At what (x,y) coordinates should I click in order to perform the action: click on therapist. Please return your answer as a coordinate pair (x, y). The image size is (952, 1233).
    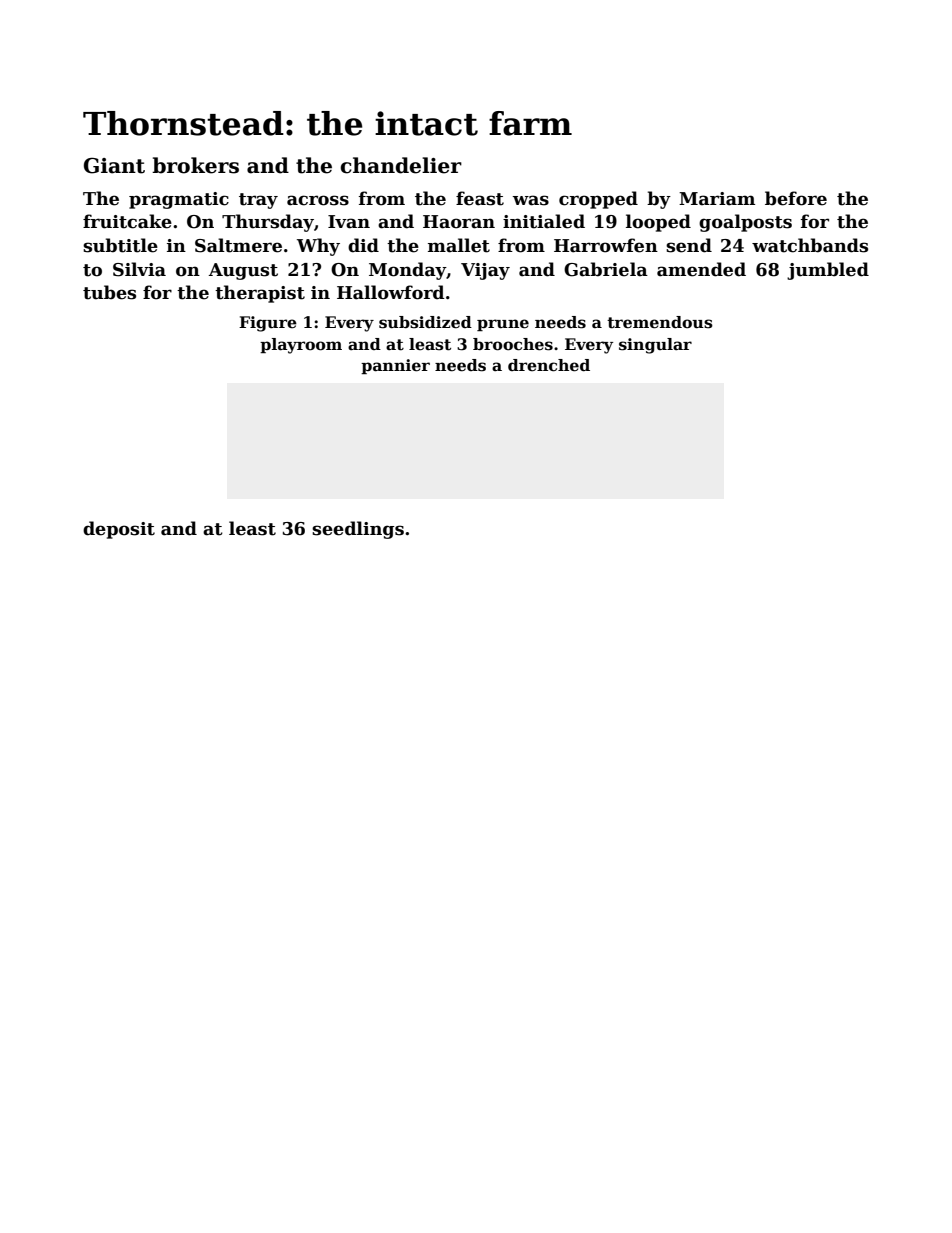
    Looking at the image, I should click on (260, 294).
